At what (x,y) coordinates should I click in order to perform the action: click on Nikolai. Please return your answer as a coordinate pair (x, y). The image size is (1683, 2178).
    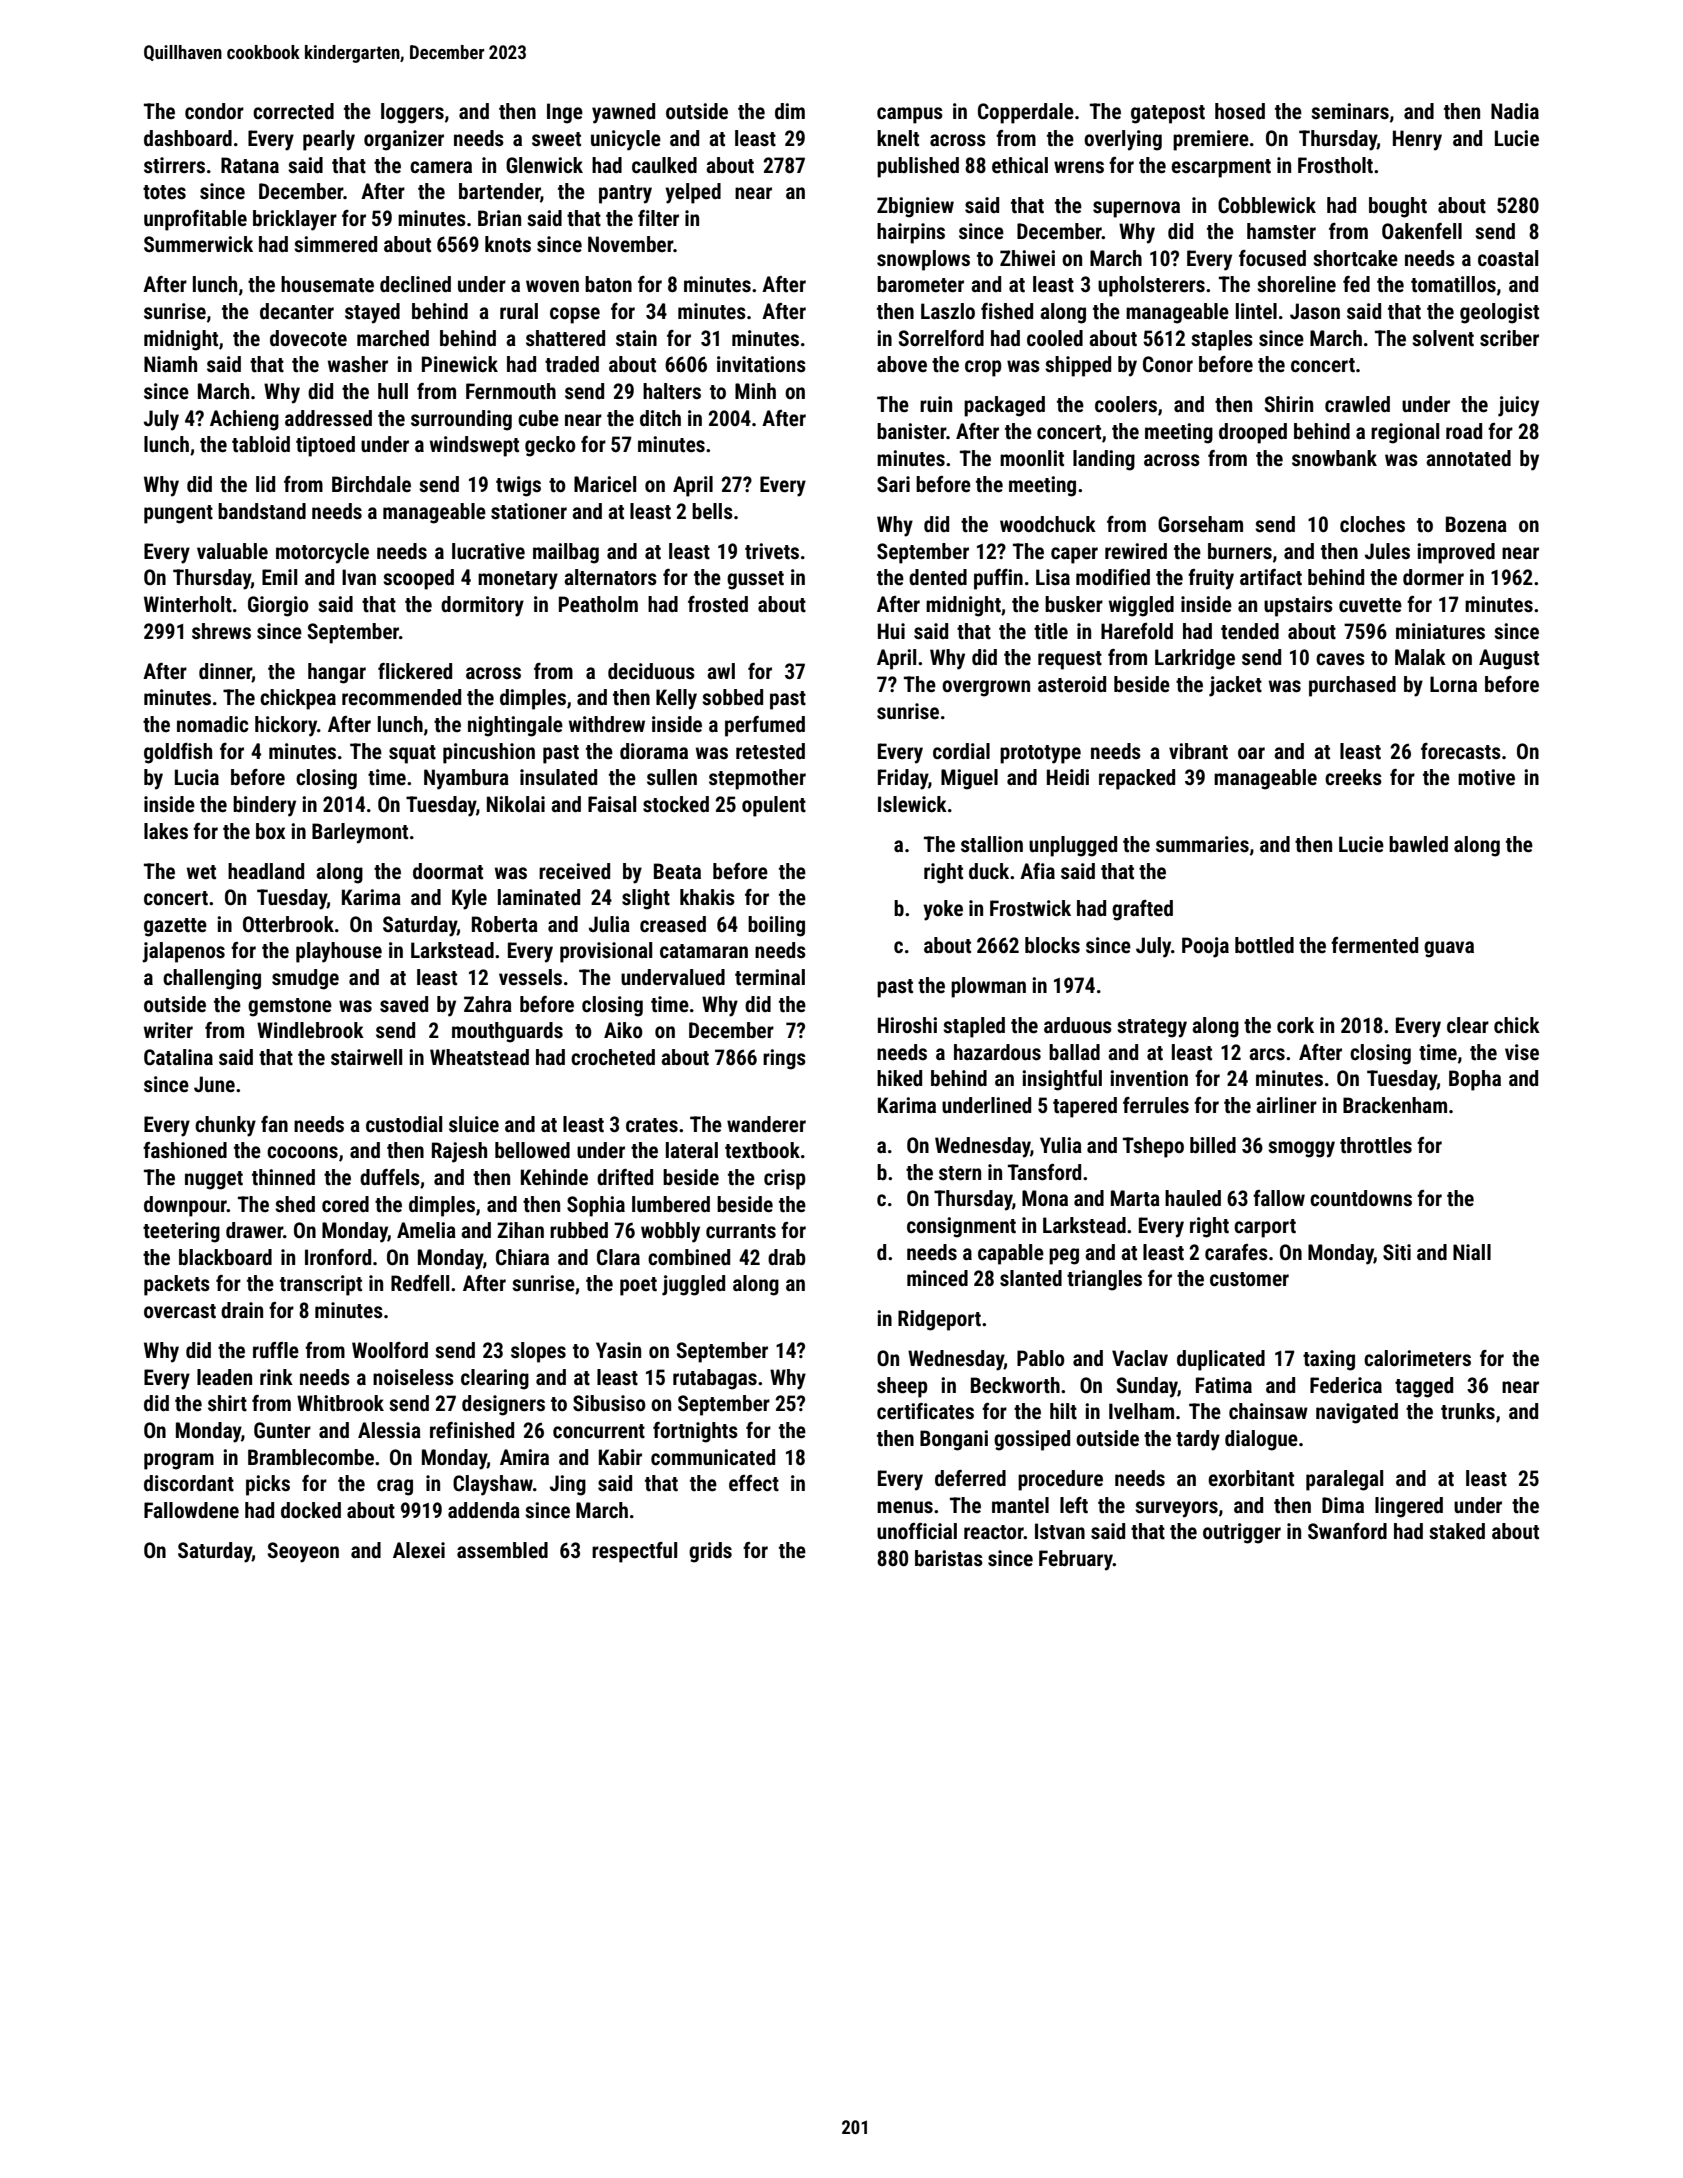
    Looking at the image, I should click on (516, 804).
